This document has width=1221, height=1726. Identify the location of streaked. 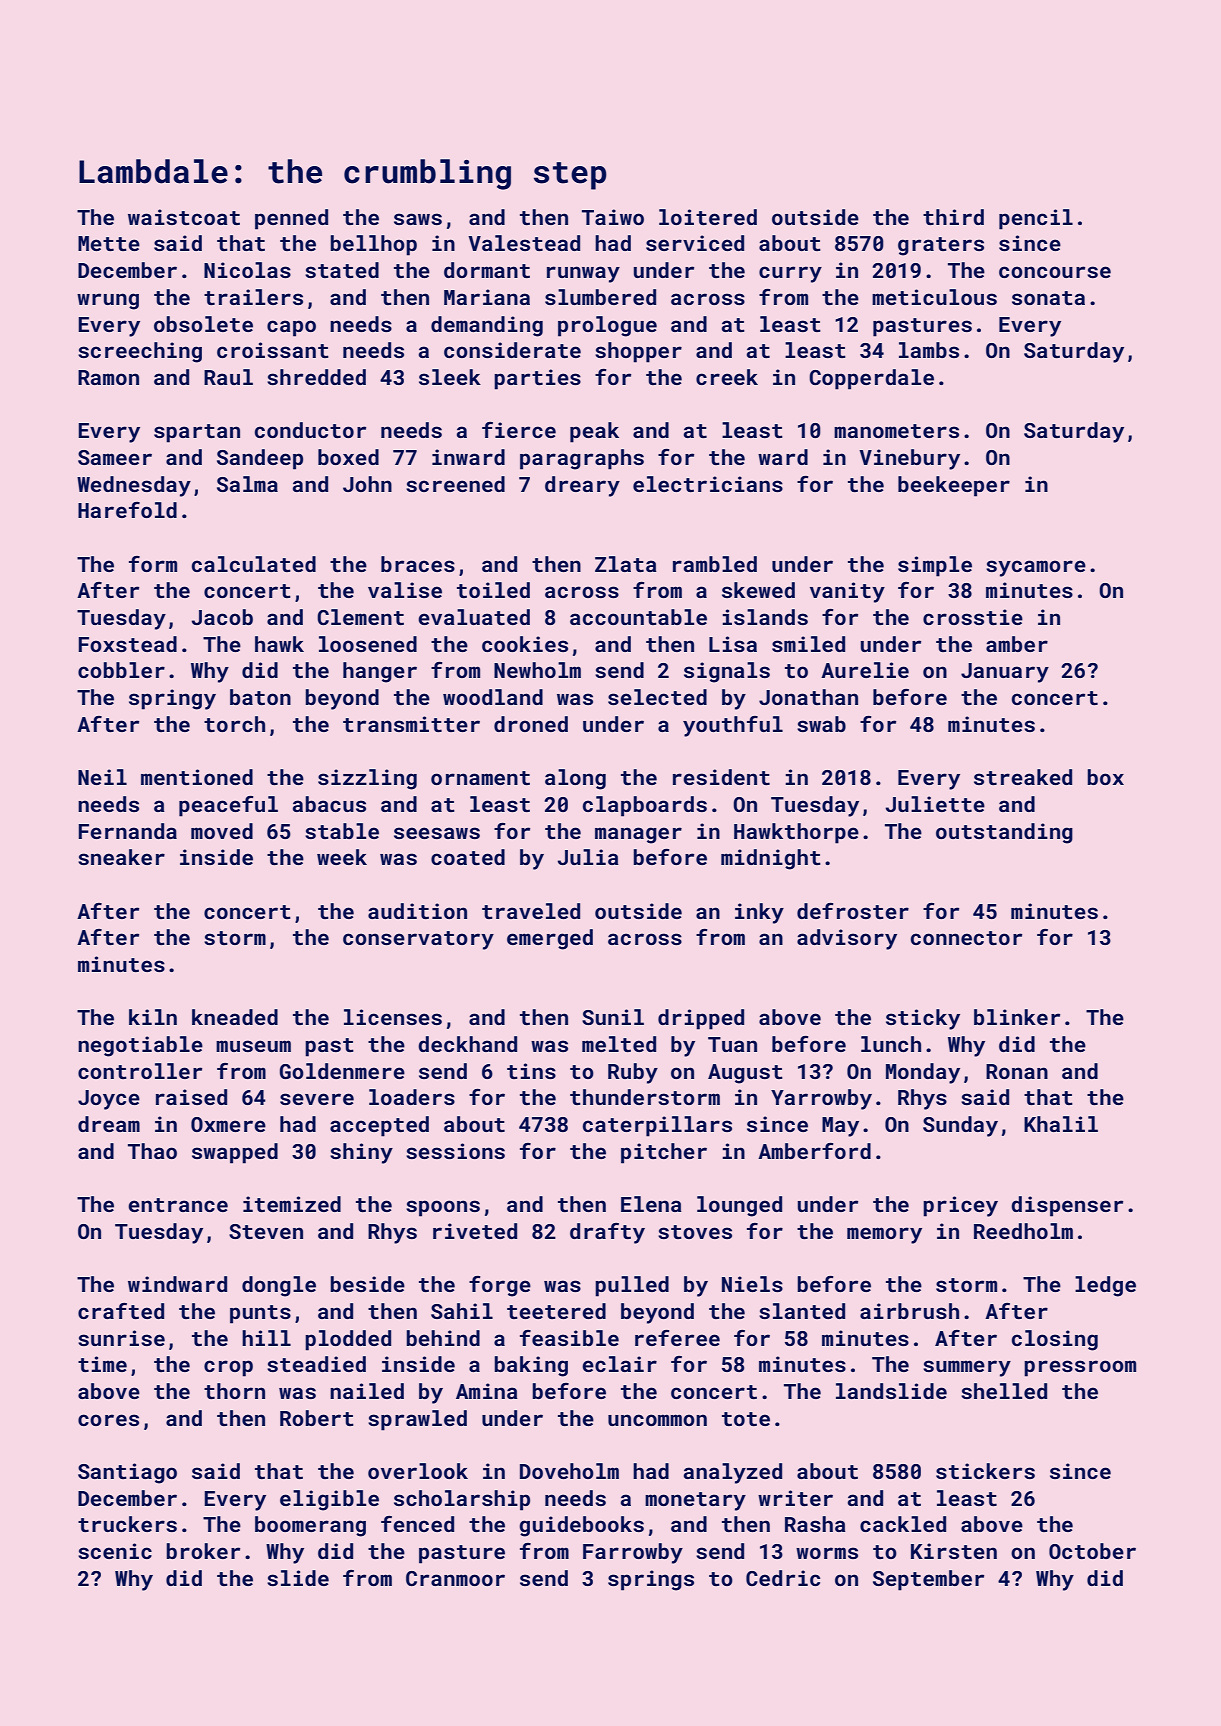
(1023, 777).
